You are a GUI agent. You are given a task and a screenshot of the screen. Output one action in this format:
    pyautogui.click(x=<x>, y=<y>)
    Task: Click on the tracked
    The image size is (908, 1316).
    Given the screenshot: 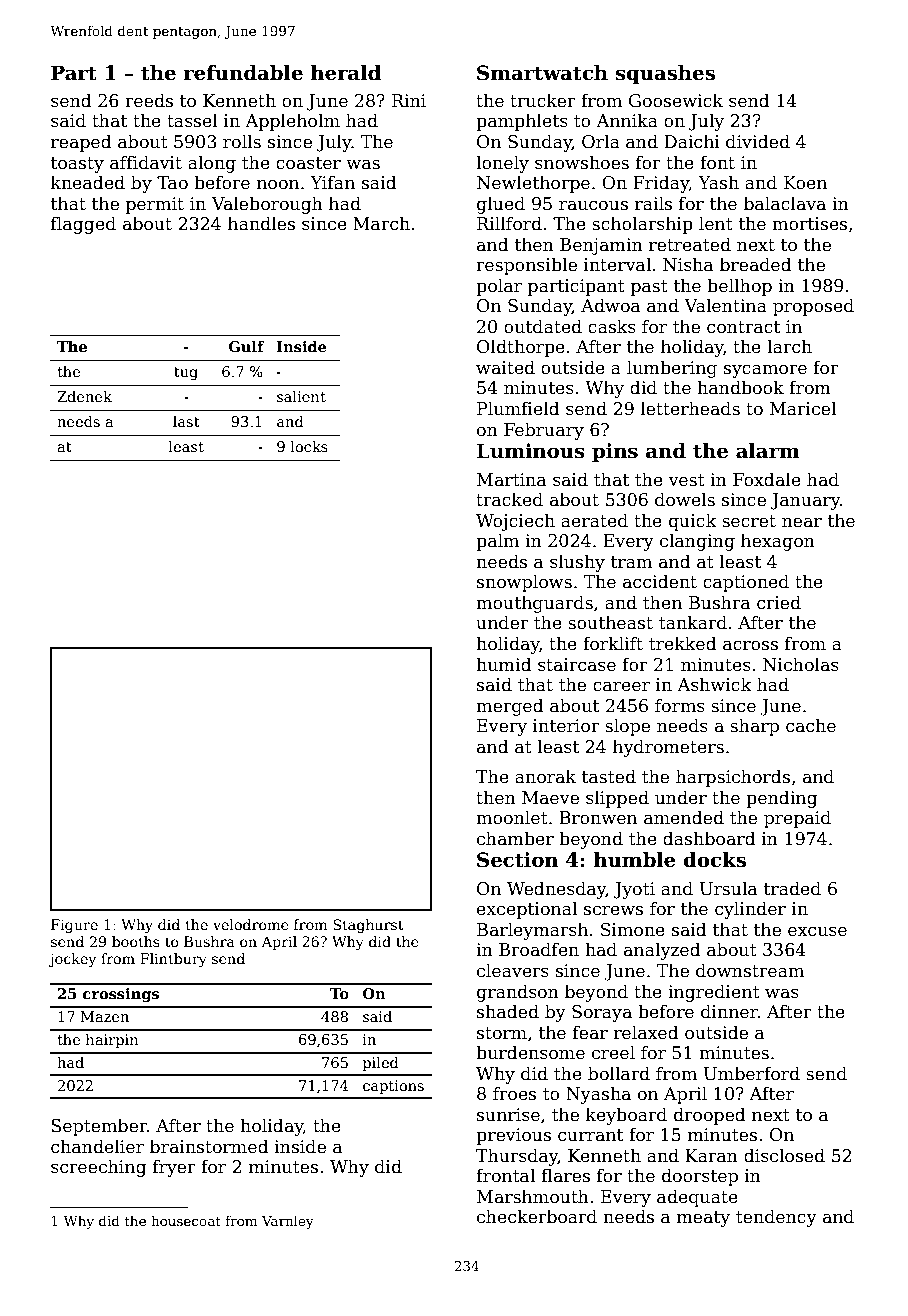 What is the action you would take?
    pyautogui.click(x=509, y=499)
